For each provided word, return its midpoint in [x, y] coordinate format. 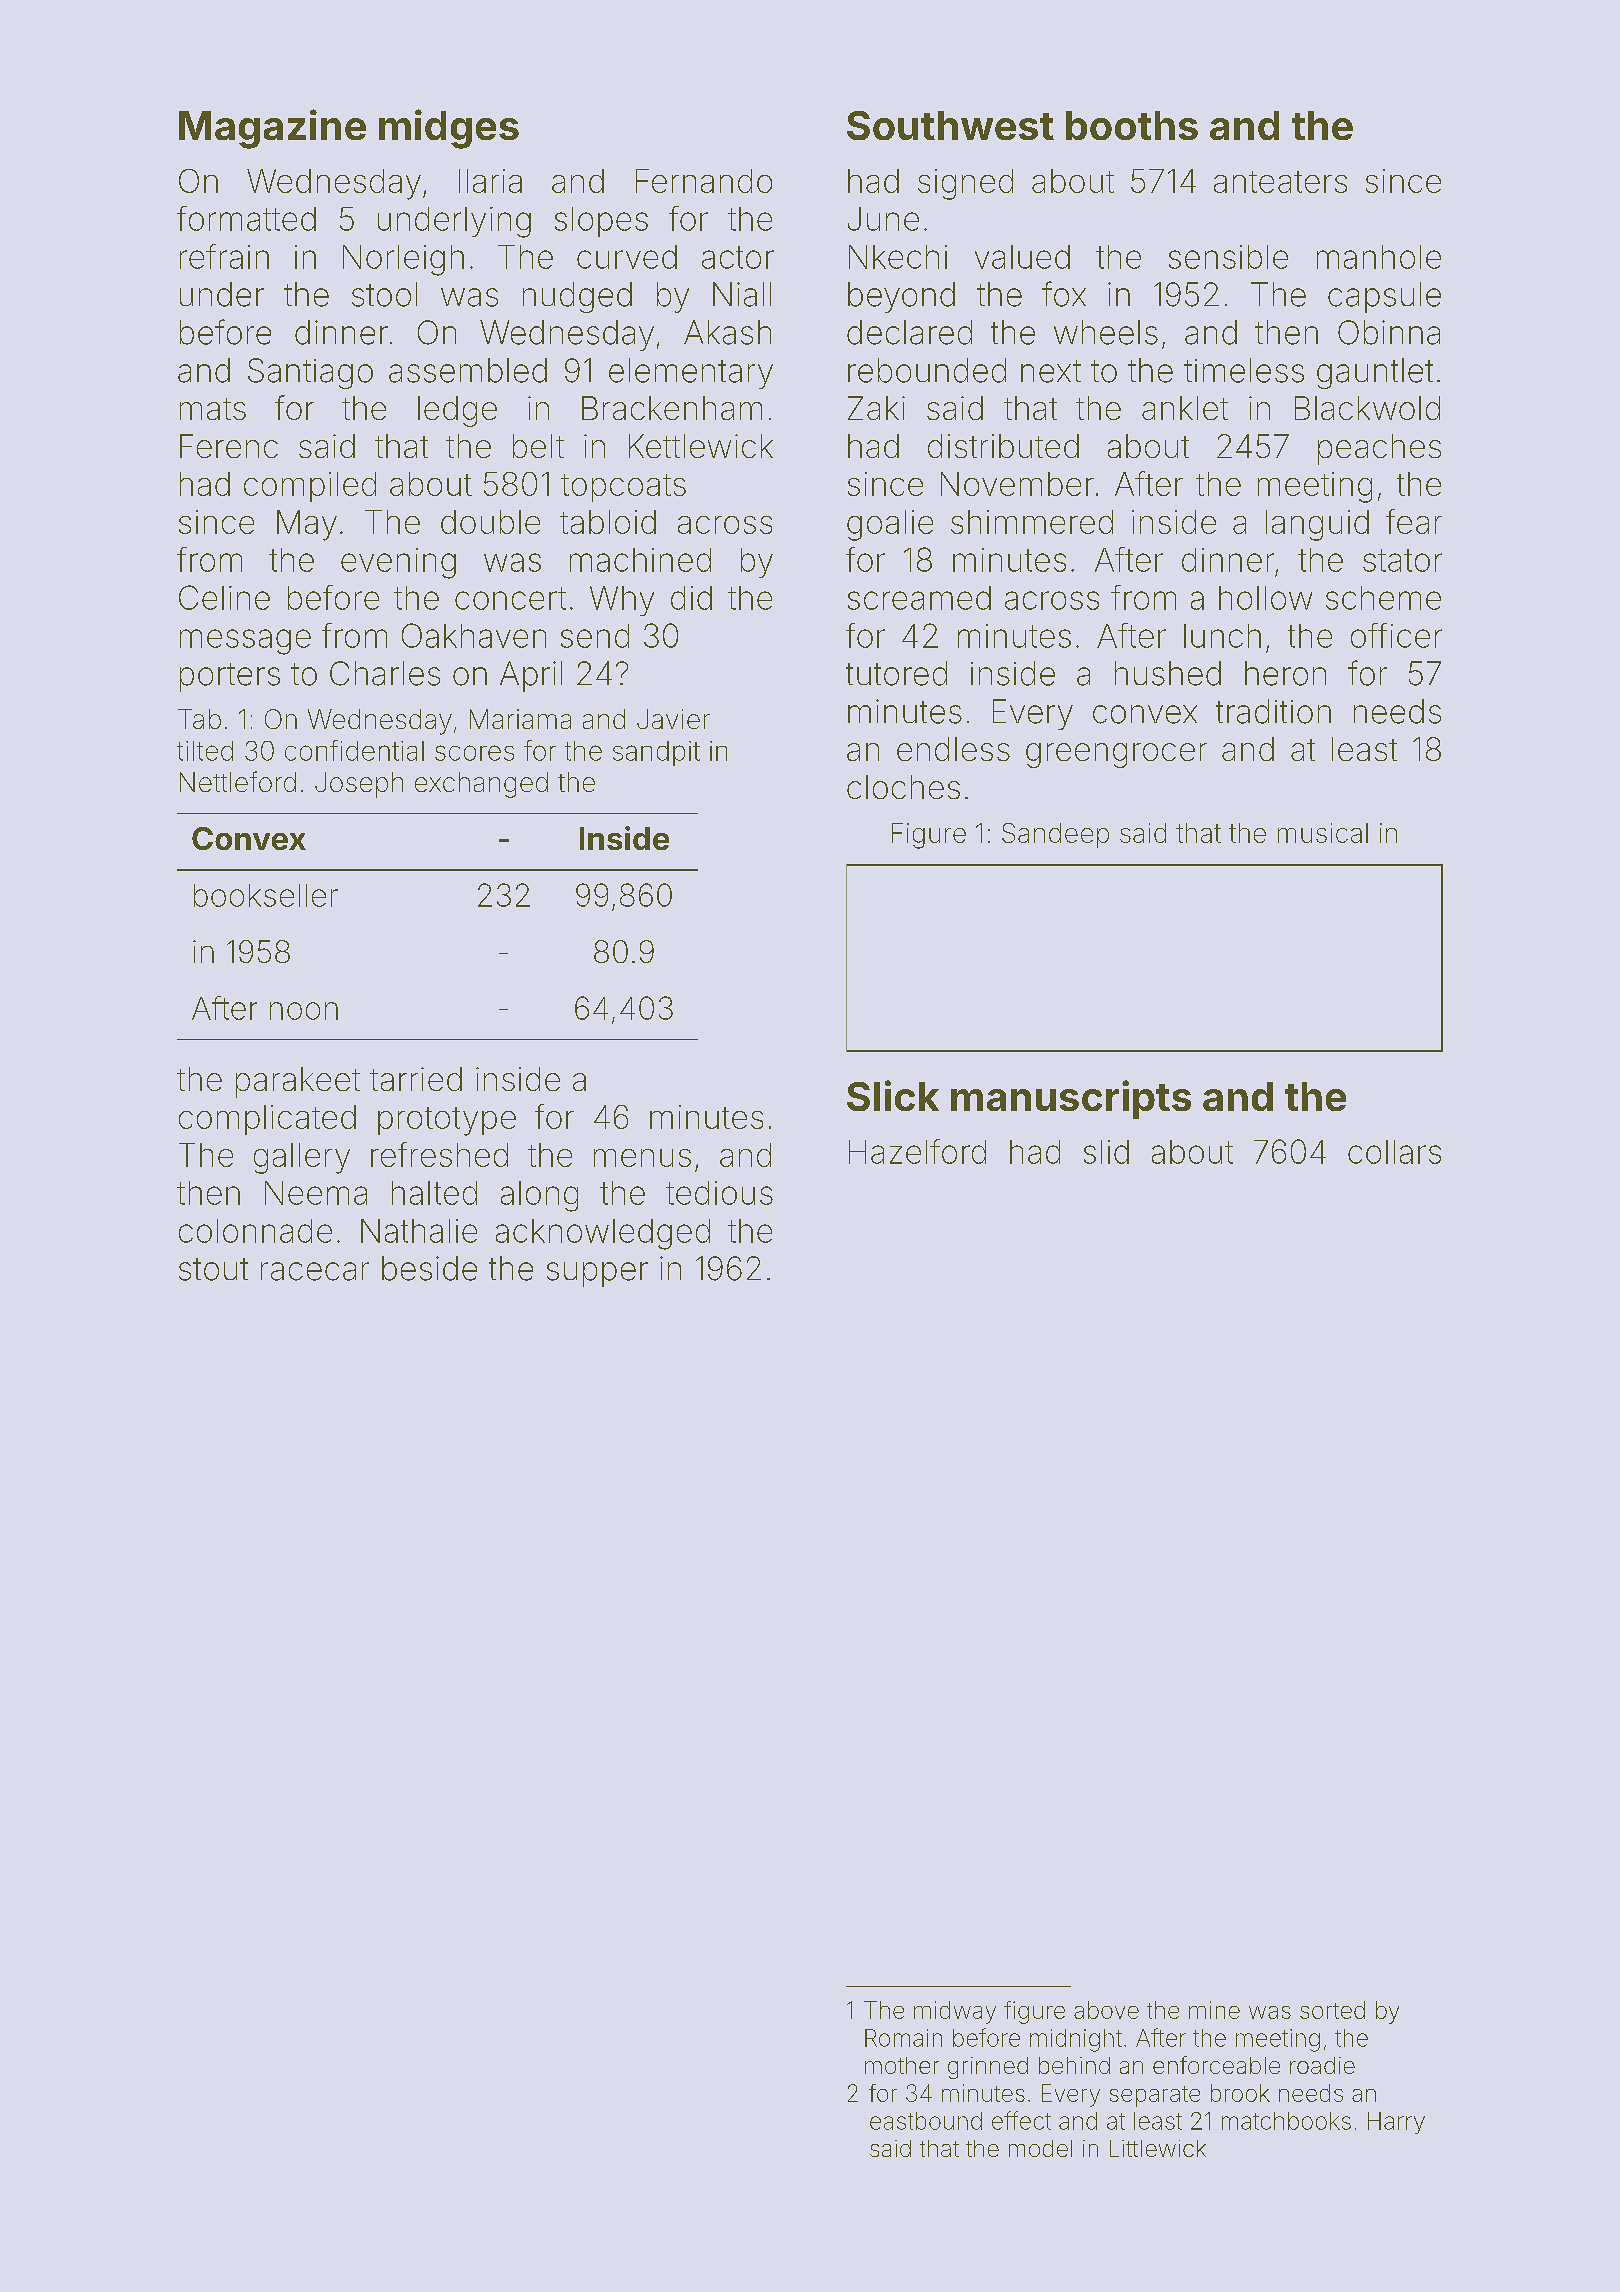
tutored [896, 673]
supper [597, 1274]
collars [1394, 1152]
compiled [310, 487]
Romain [903, 2038]
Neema [316, 1193]
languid [1317, 525]
